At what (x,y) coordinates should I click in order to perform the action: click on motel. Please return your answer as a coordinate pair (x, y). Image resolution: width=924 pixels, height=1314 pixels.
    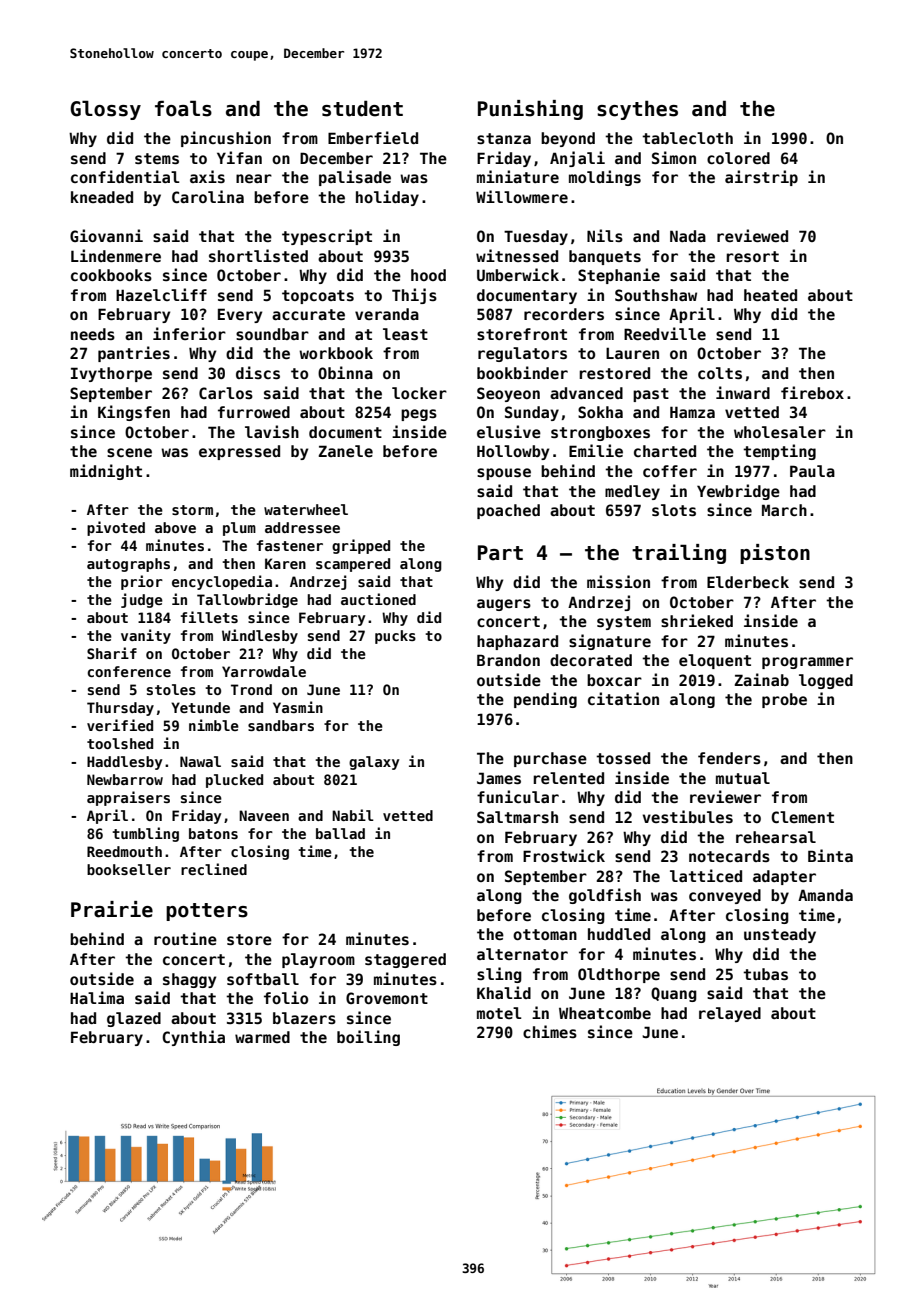
    Looking at the image, I should click on (499, 1013).
